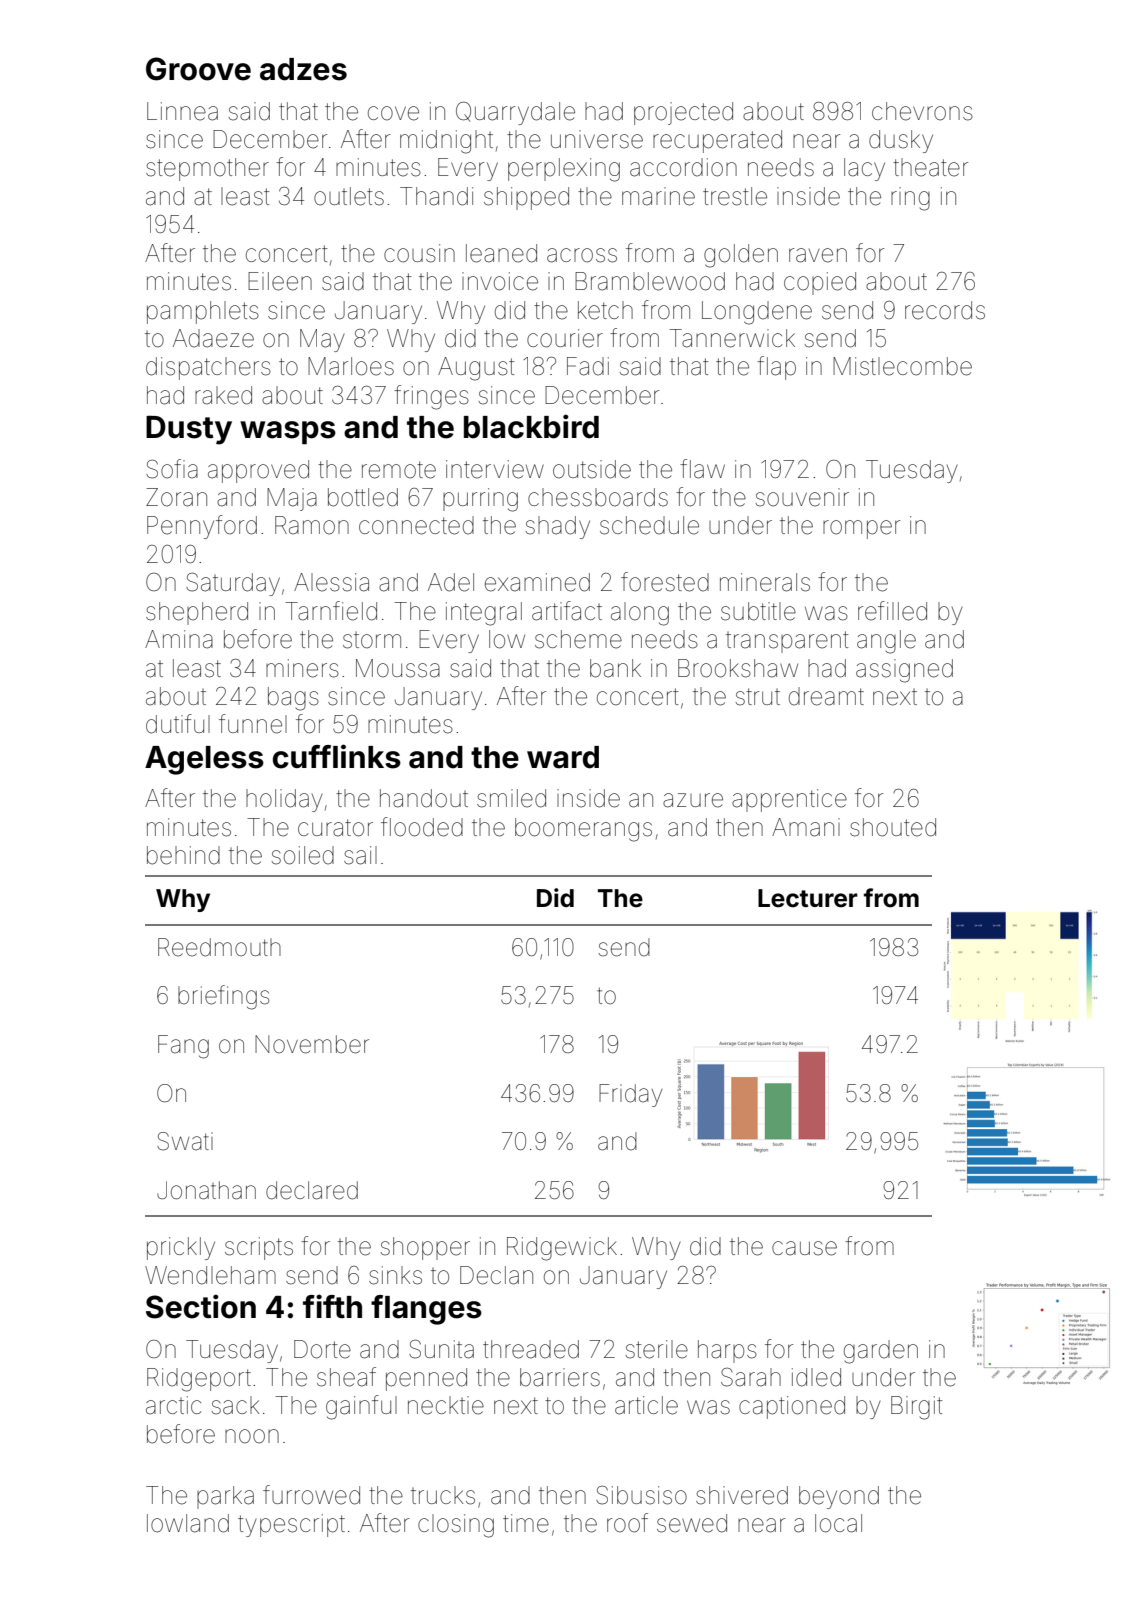  Describe the element at coordinates (922, 111) in the screenshot. I see `chevrons` at that location.
